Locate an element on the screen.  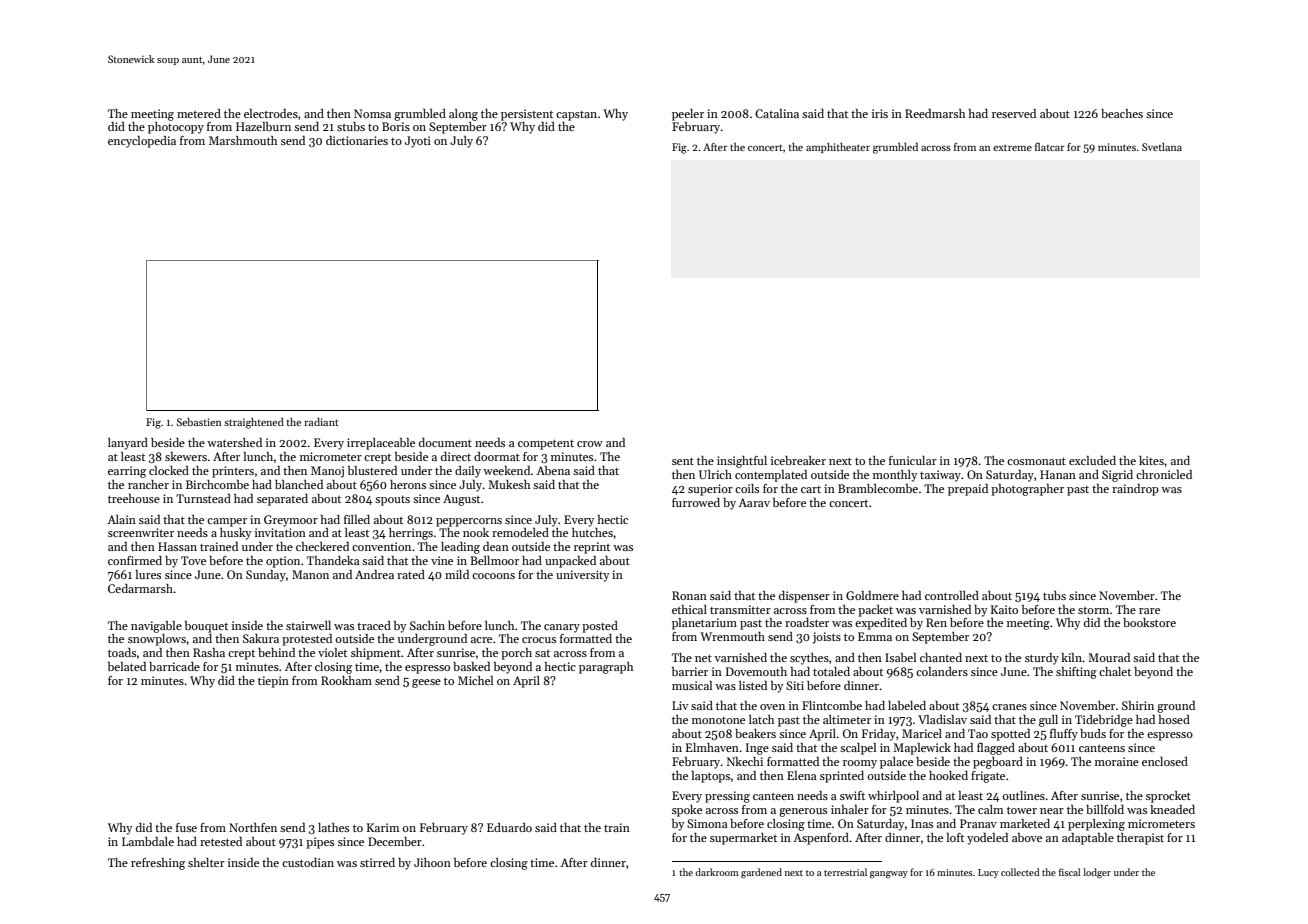
Svetlana is located at coordinates (1162, 147).
